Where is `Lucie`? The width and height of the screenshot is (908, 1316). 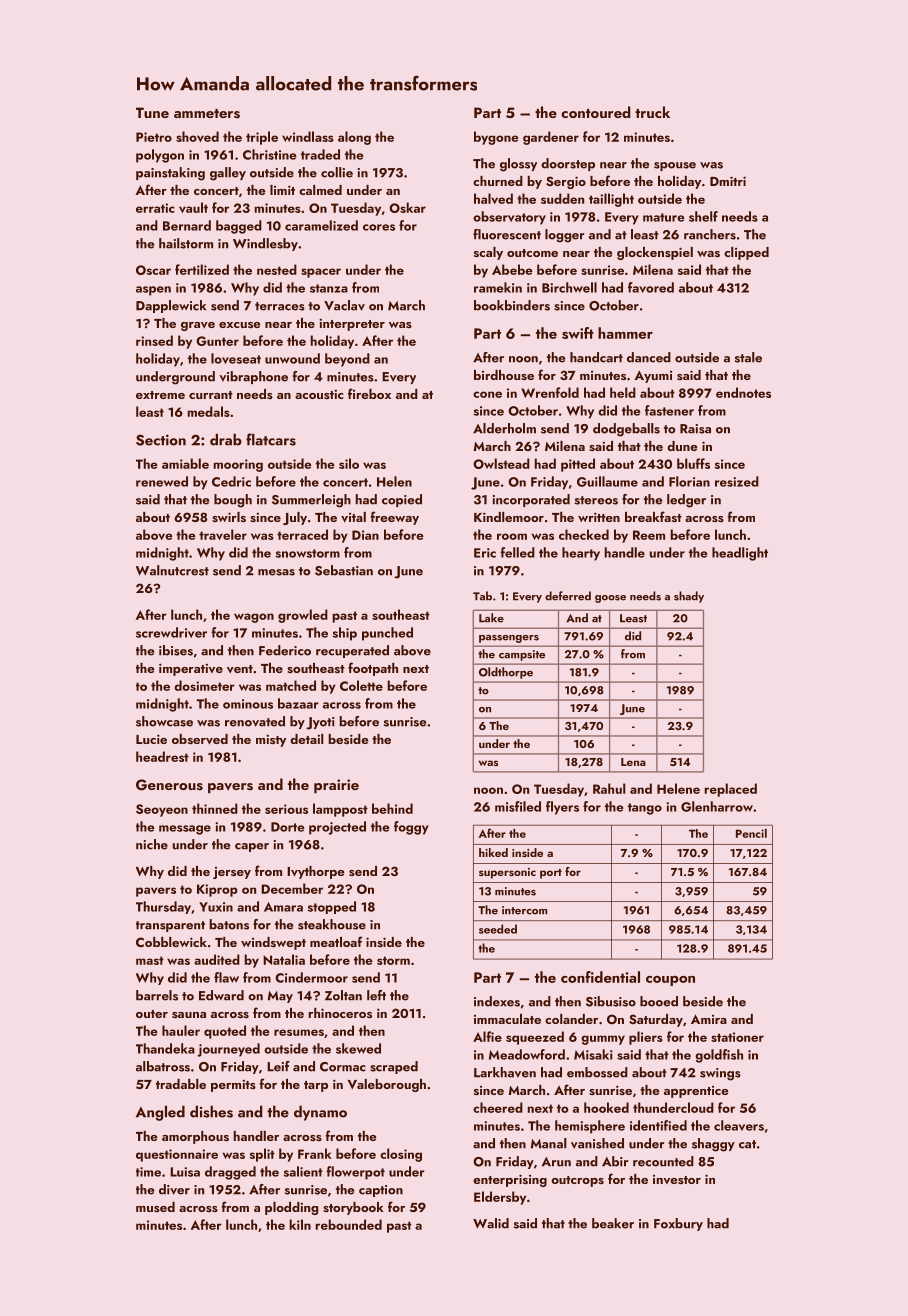
Lucie is located at coordinates (151, 739).
